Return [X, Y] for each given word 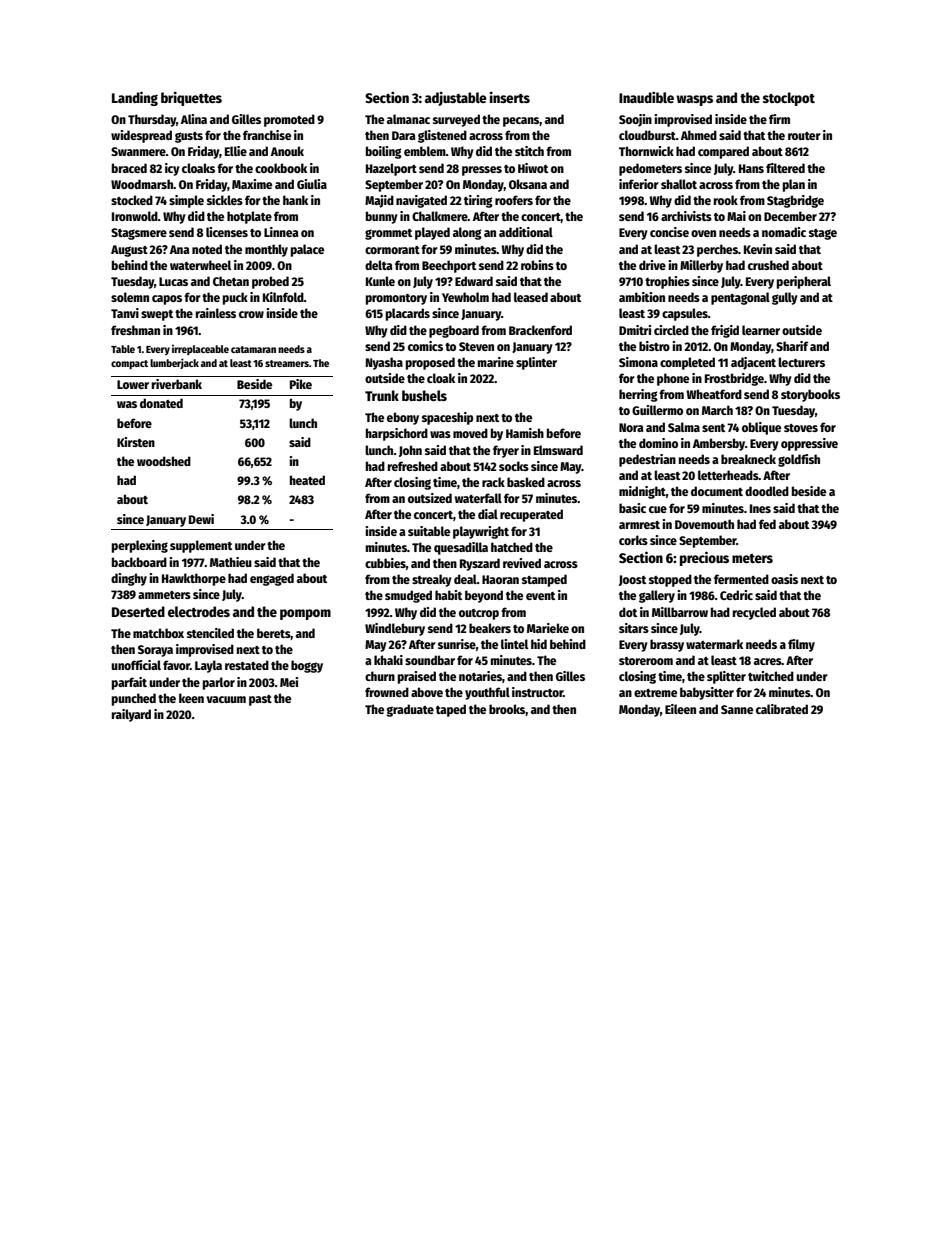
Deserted [138, 611]
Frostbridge [734, 379]
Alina [194, 119]
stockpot [789, 99]
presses [482, 171]
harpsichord [397, 434]
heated [307, 480]
